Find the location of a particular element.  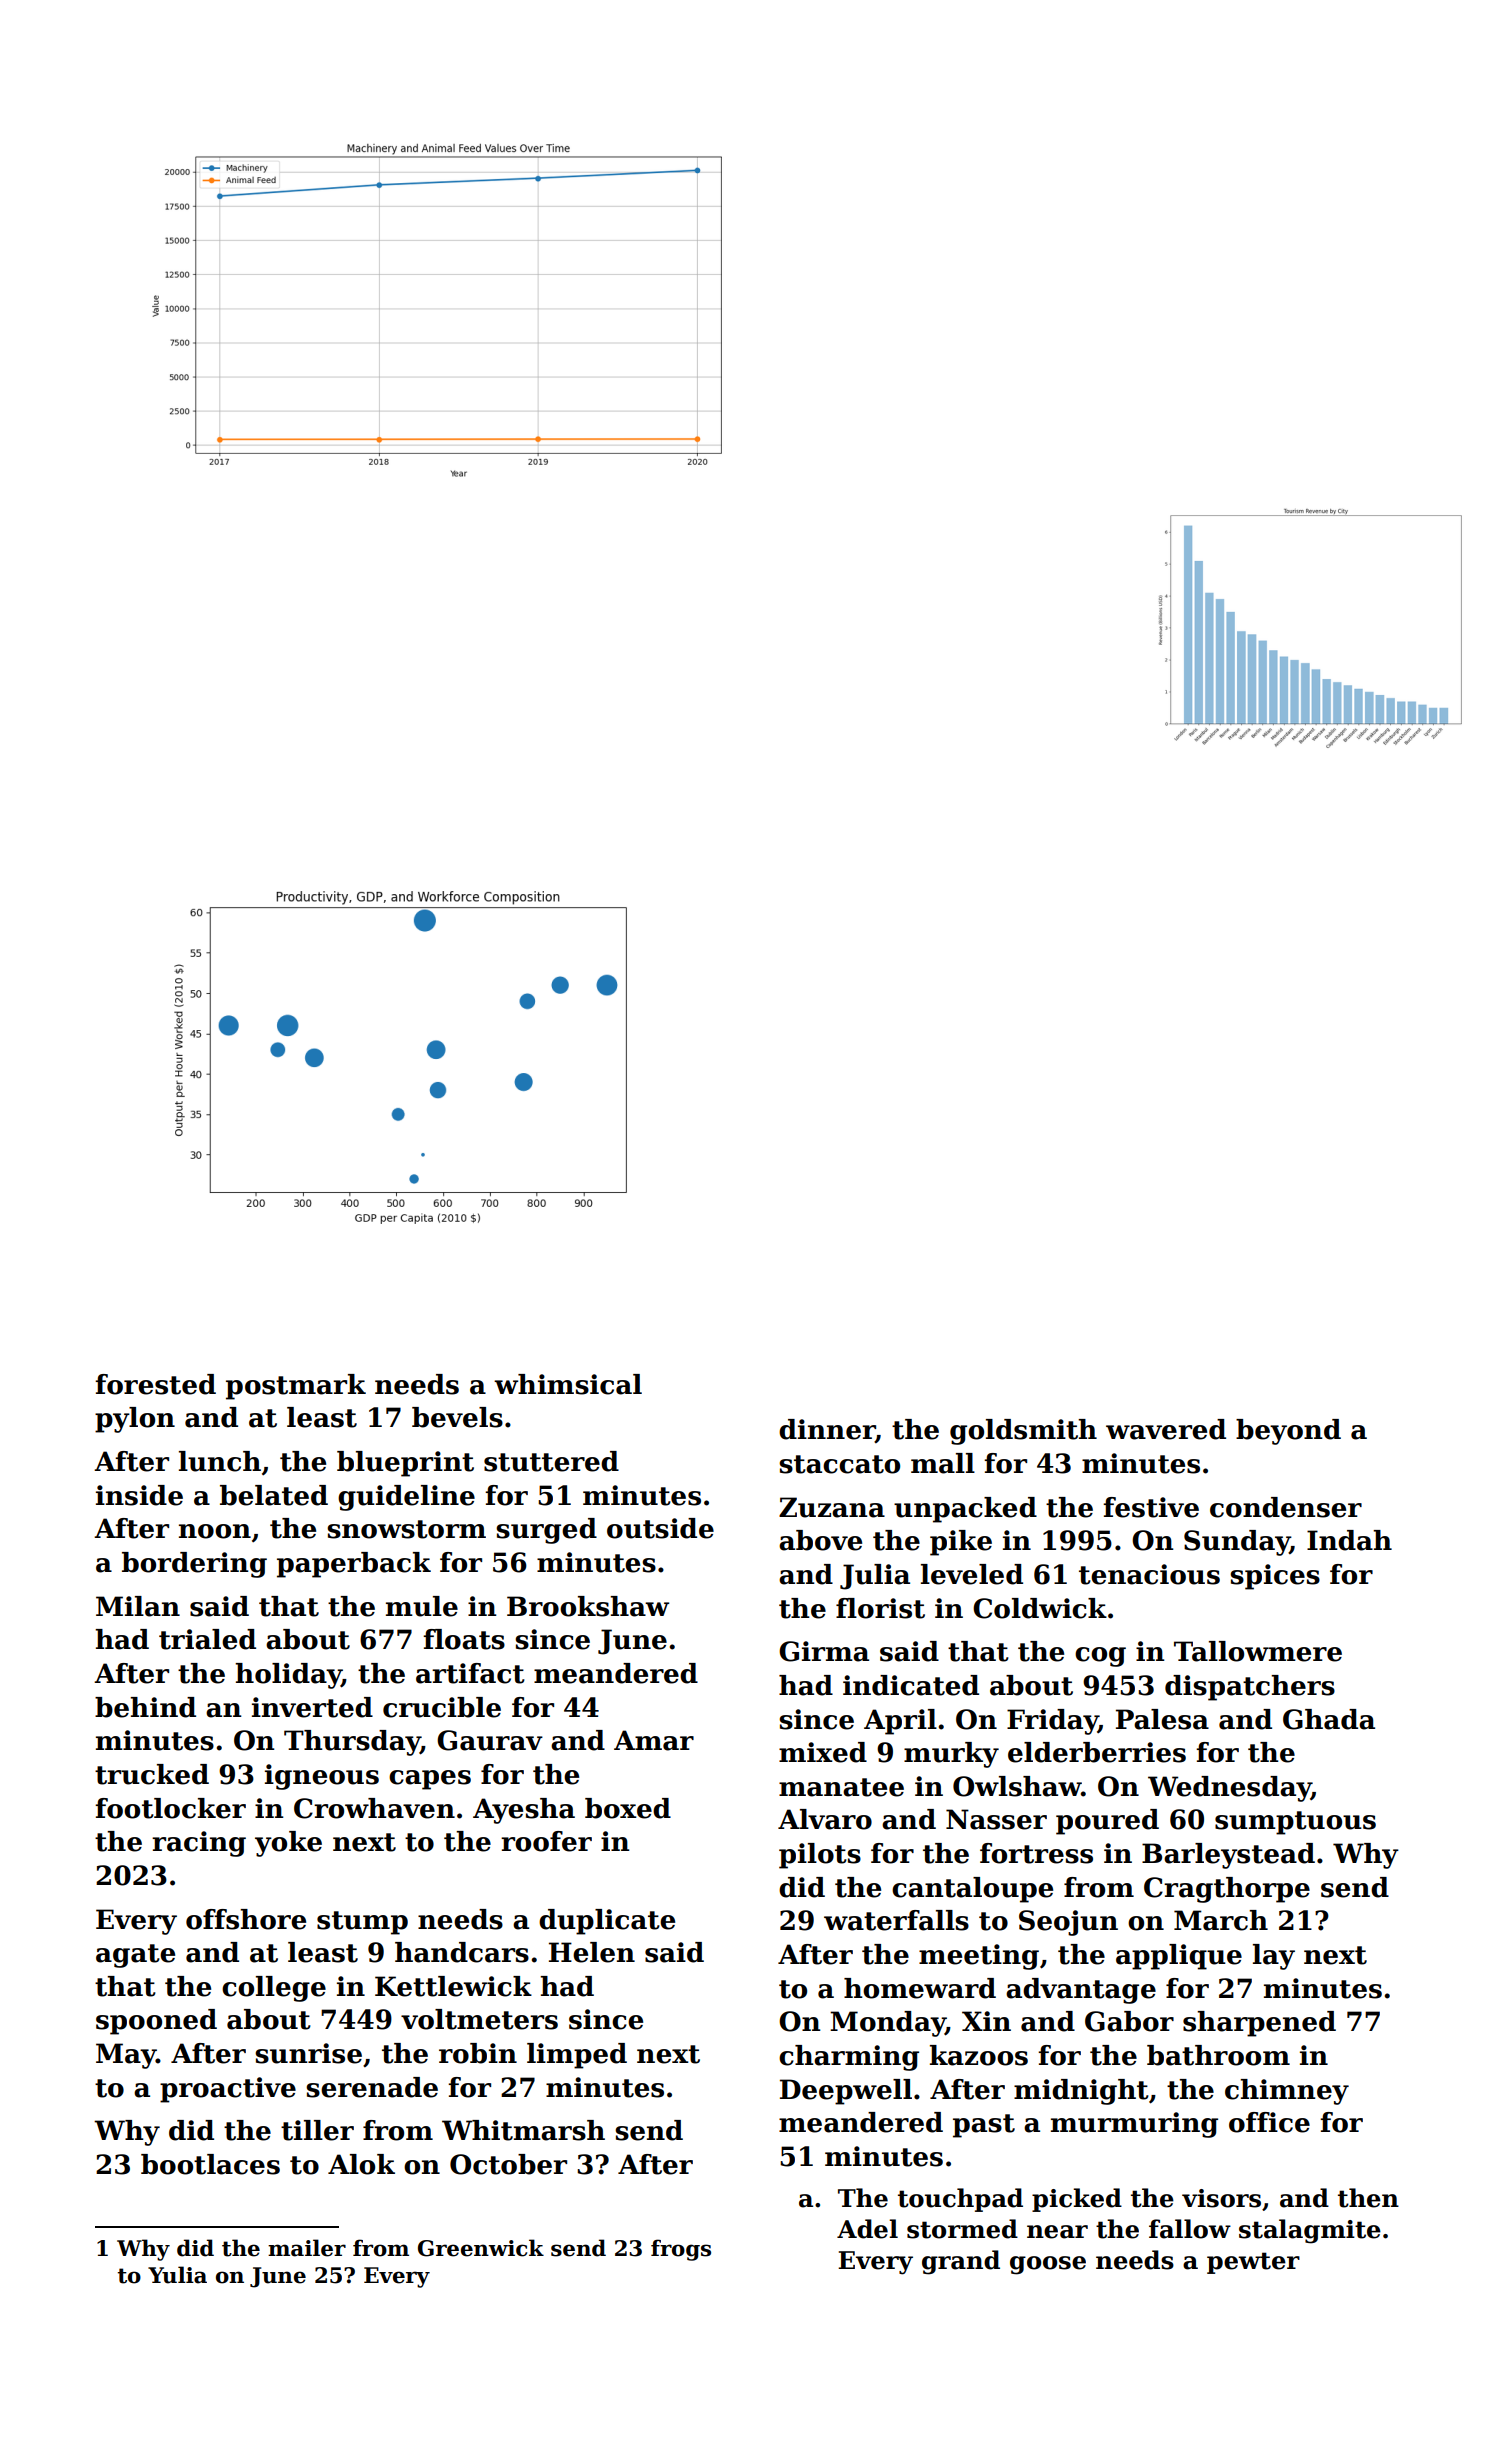

yoke is located at coordinates (288, 1844).
